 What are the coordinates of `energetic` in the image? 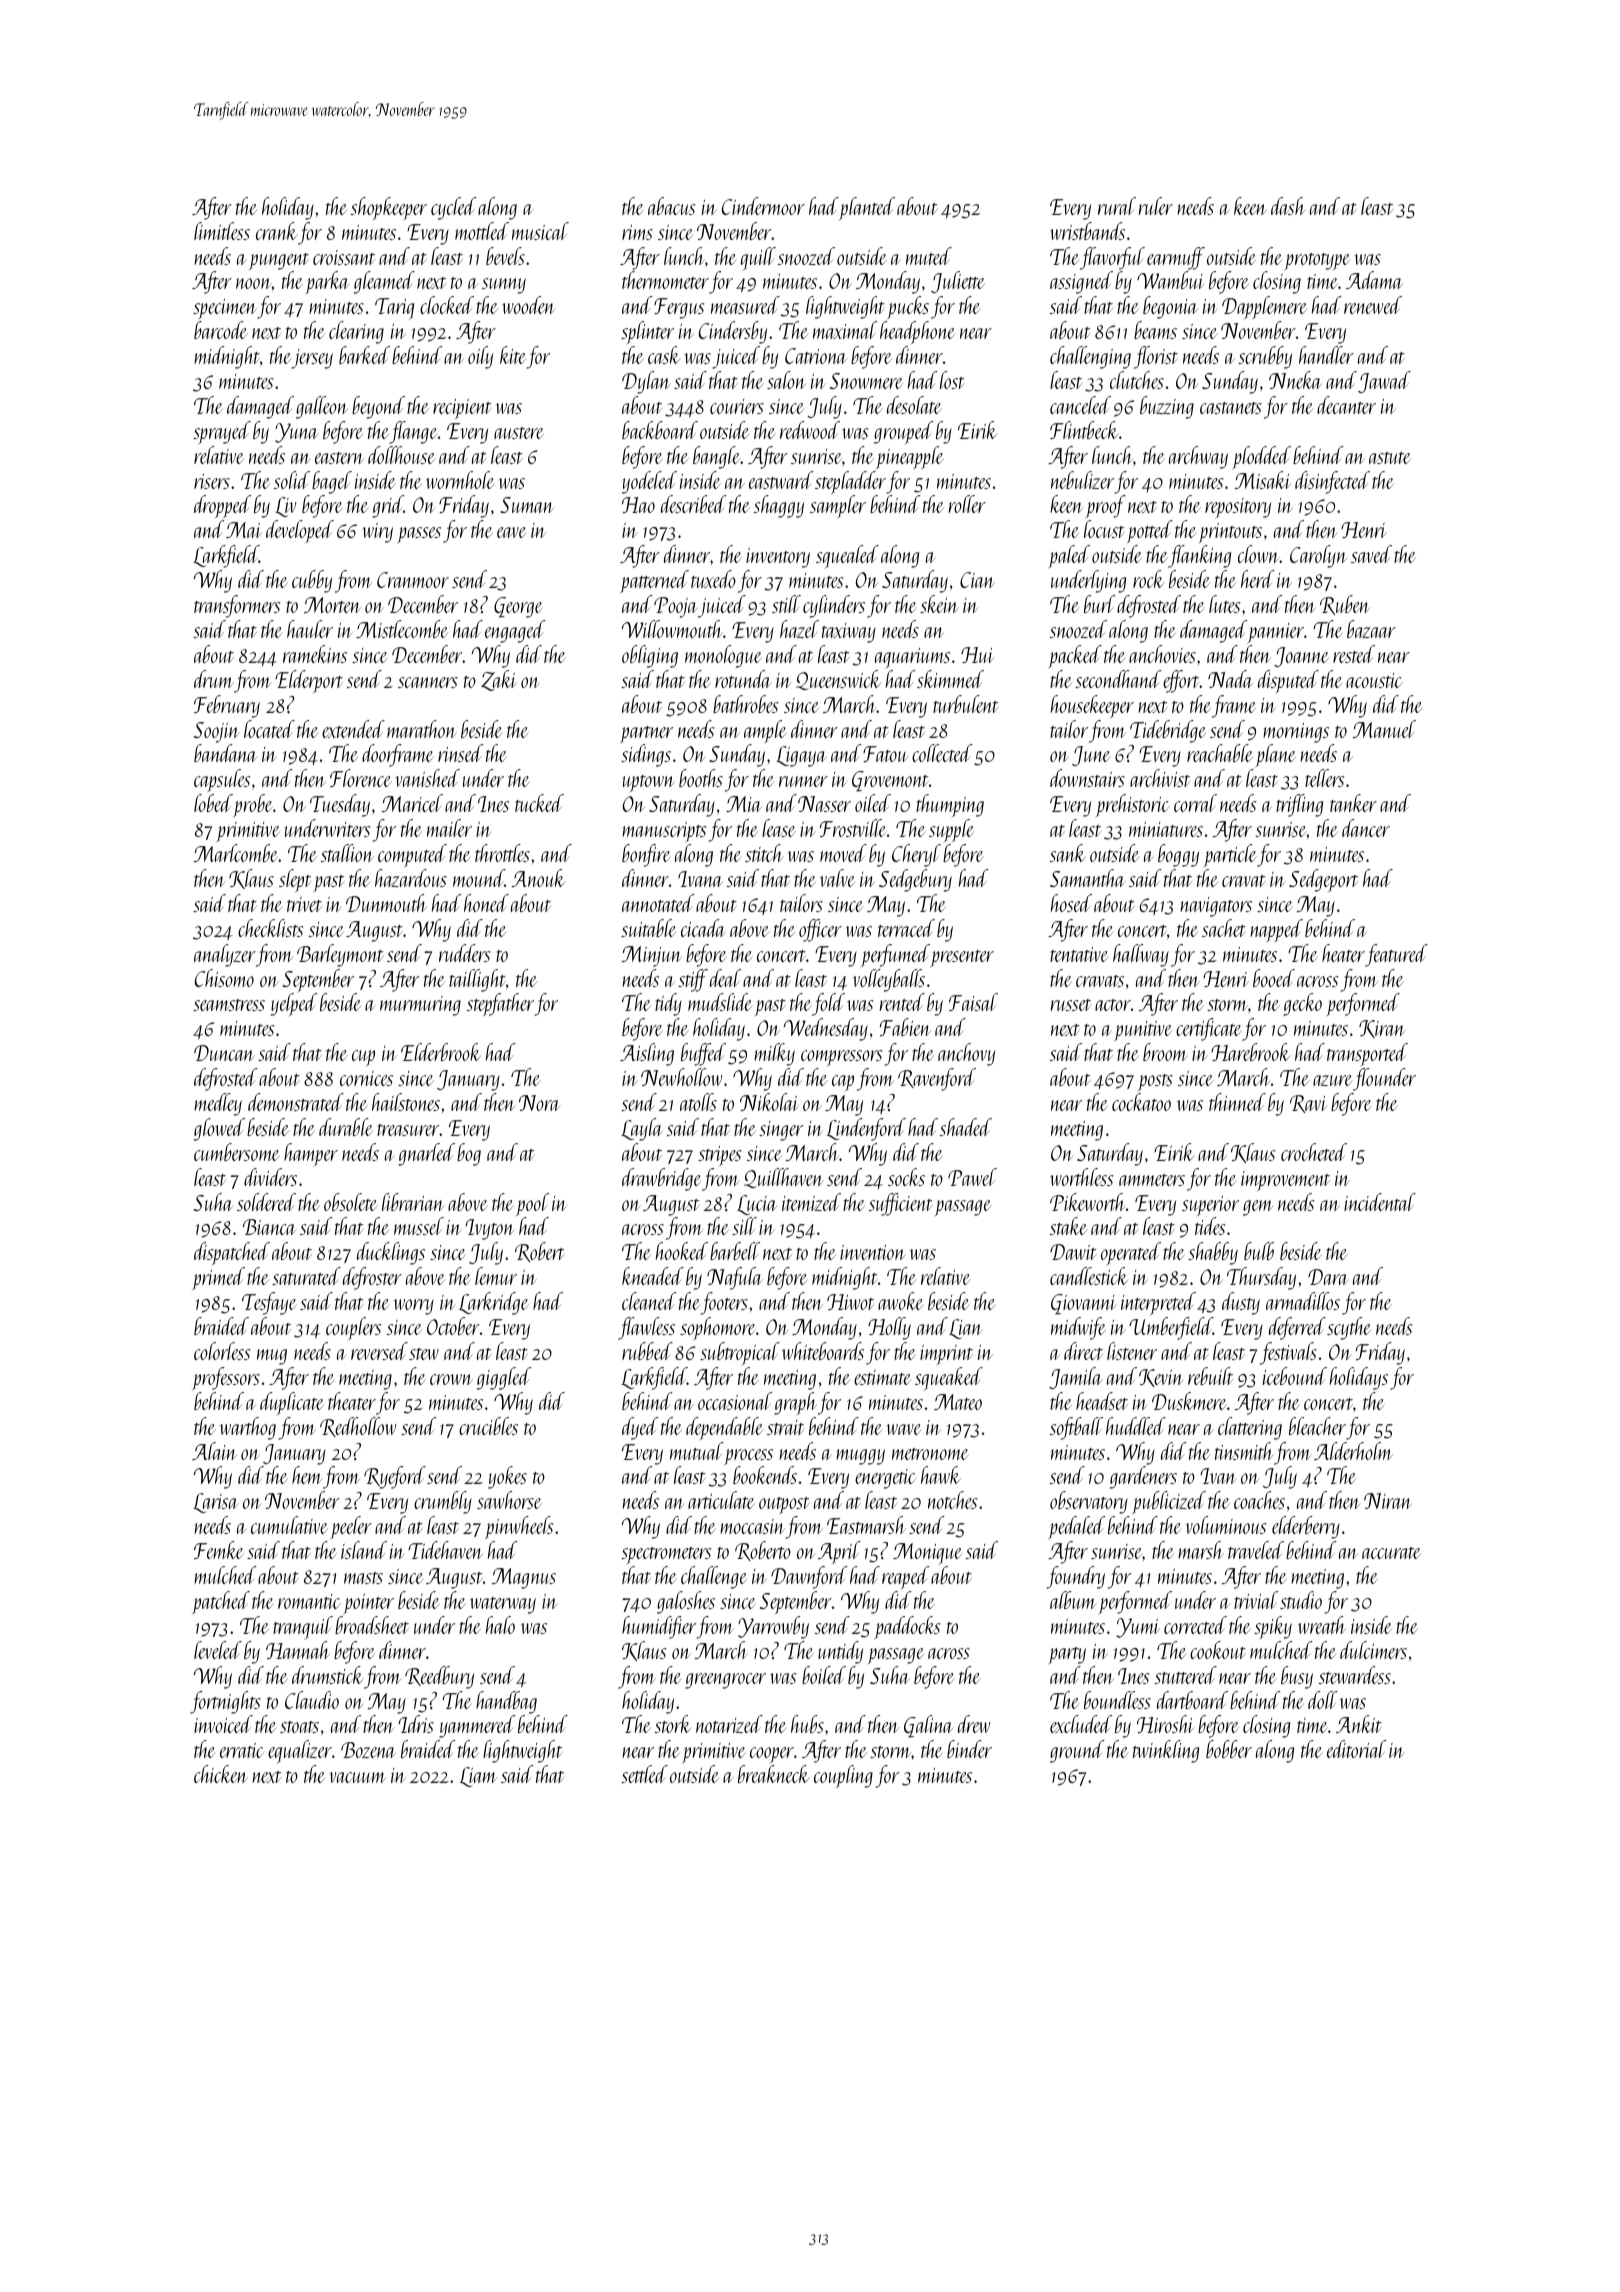 It's located at (885, 1479).
